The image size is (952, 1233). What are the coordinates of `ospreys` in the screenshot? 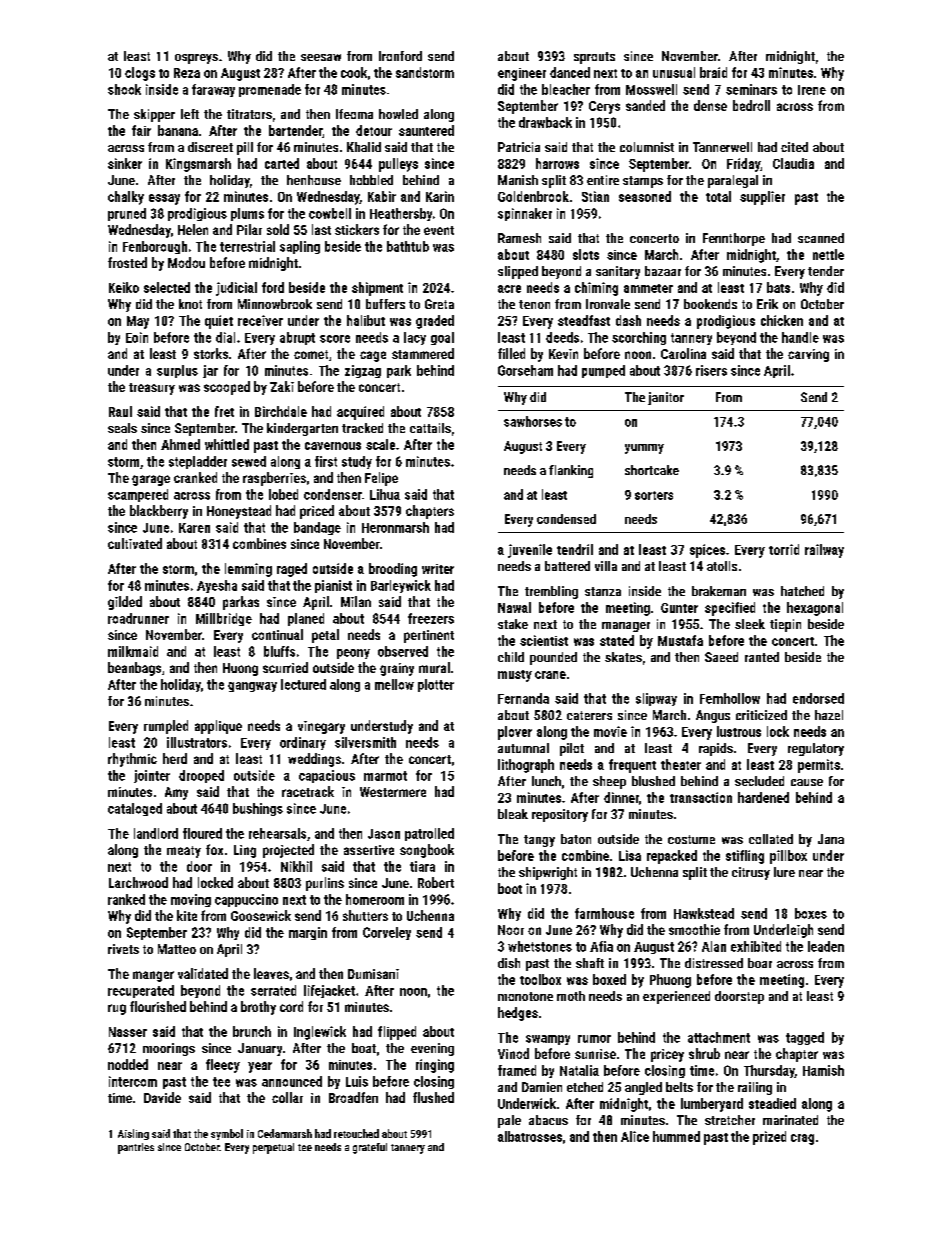 It's located at (196, 59).
